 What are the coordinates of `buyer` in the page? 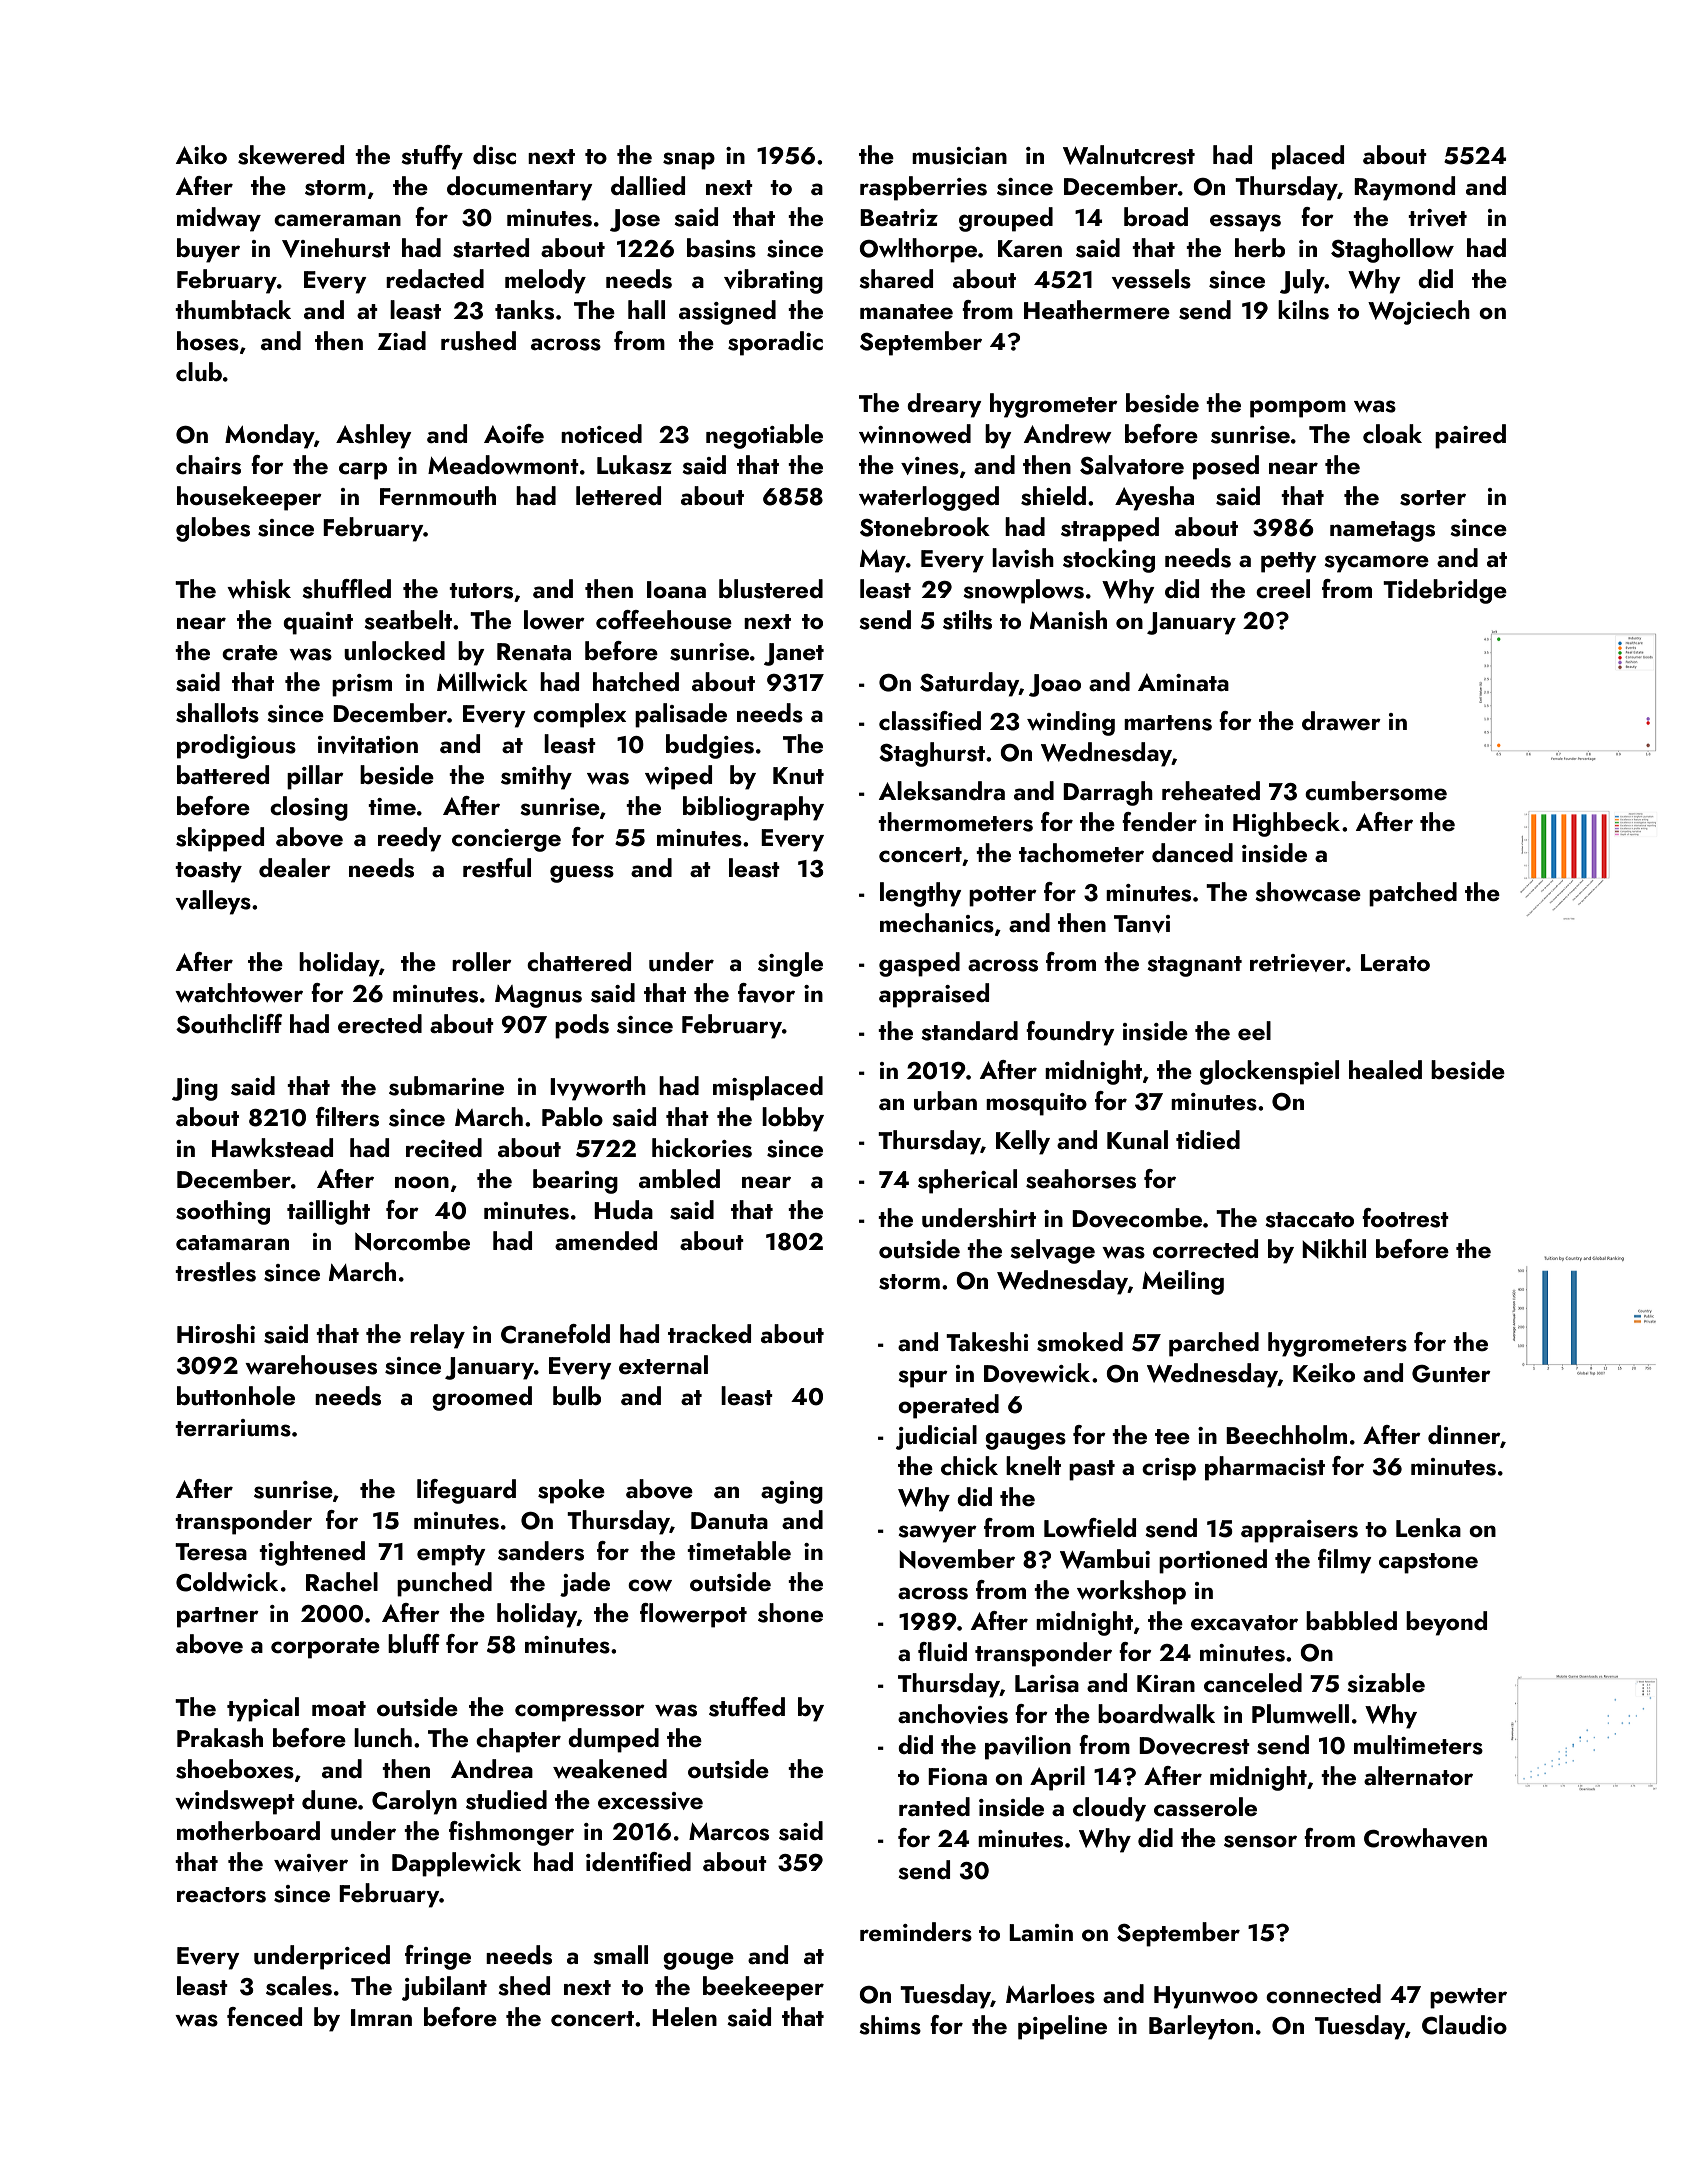 It's located at (208, 250).
